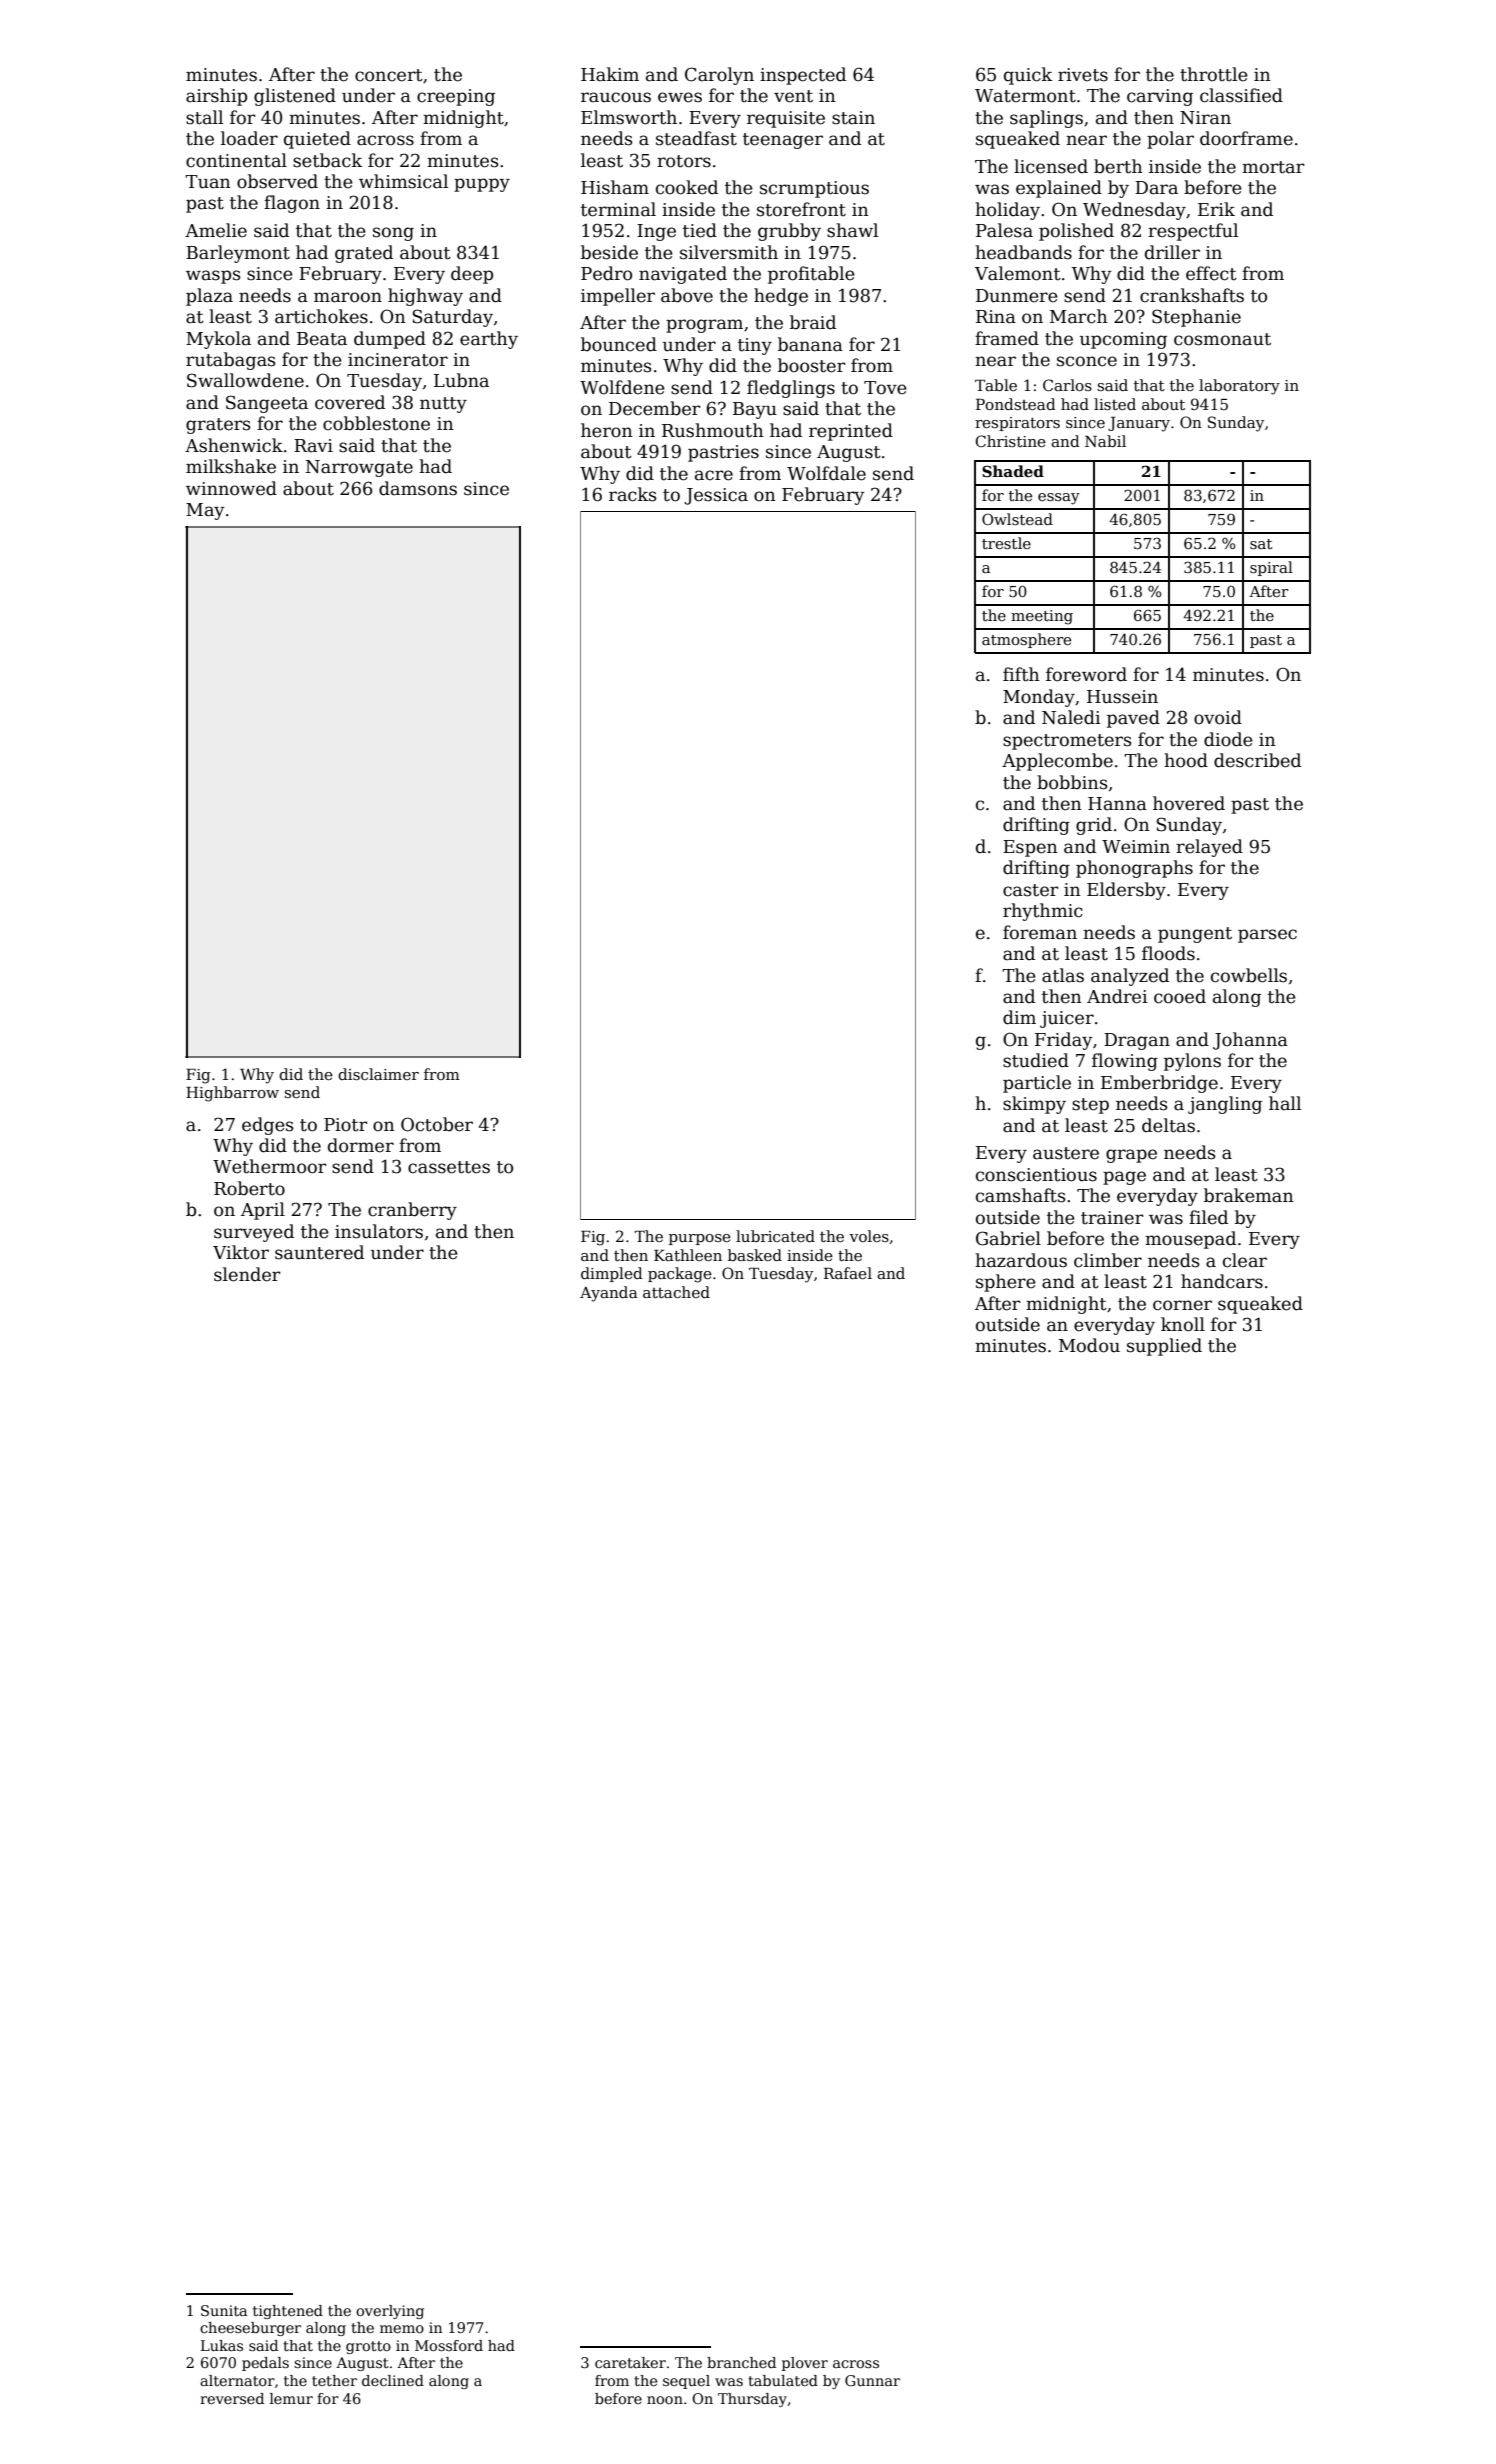 This screenshot has width=1496, height=2464. Describe the element at coordinates (1214, 74) in the screenshot. I see `throttle` at that location.
